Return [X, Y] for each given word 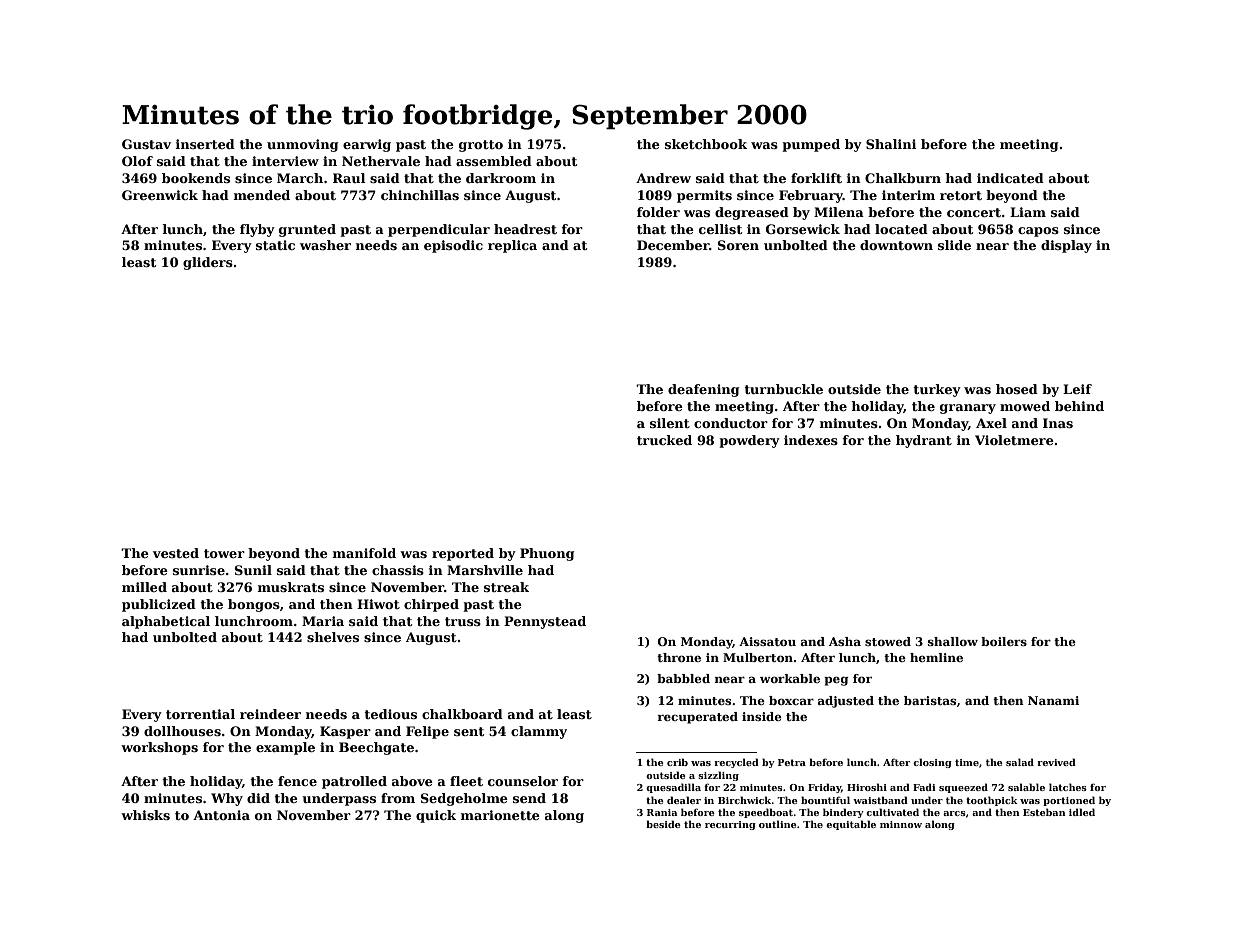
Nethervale [381, 161]
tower [224, 553]
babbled [683, 678]
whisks [145, 815]
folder [658, 212]
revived [1056, 762]
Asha [845, 641]
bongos [254, 605]
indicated [1010, 178]
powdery [749, 441]
